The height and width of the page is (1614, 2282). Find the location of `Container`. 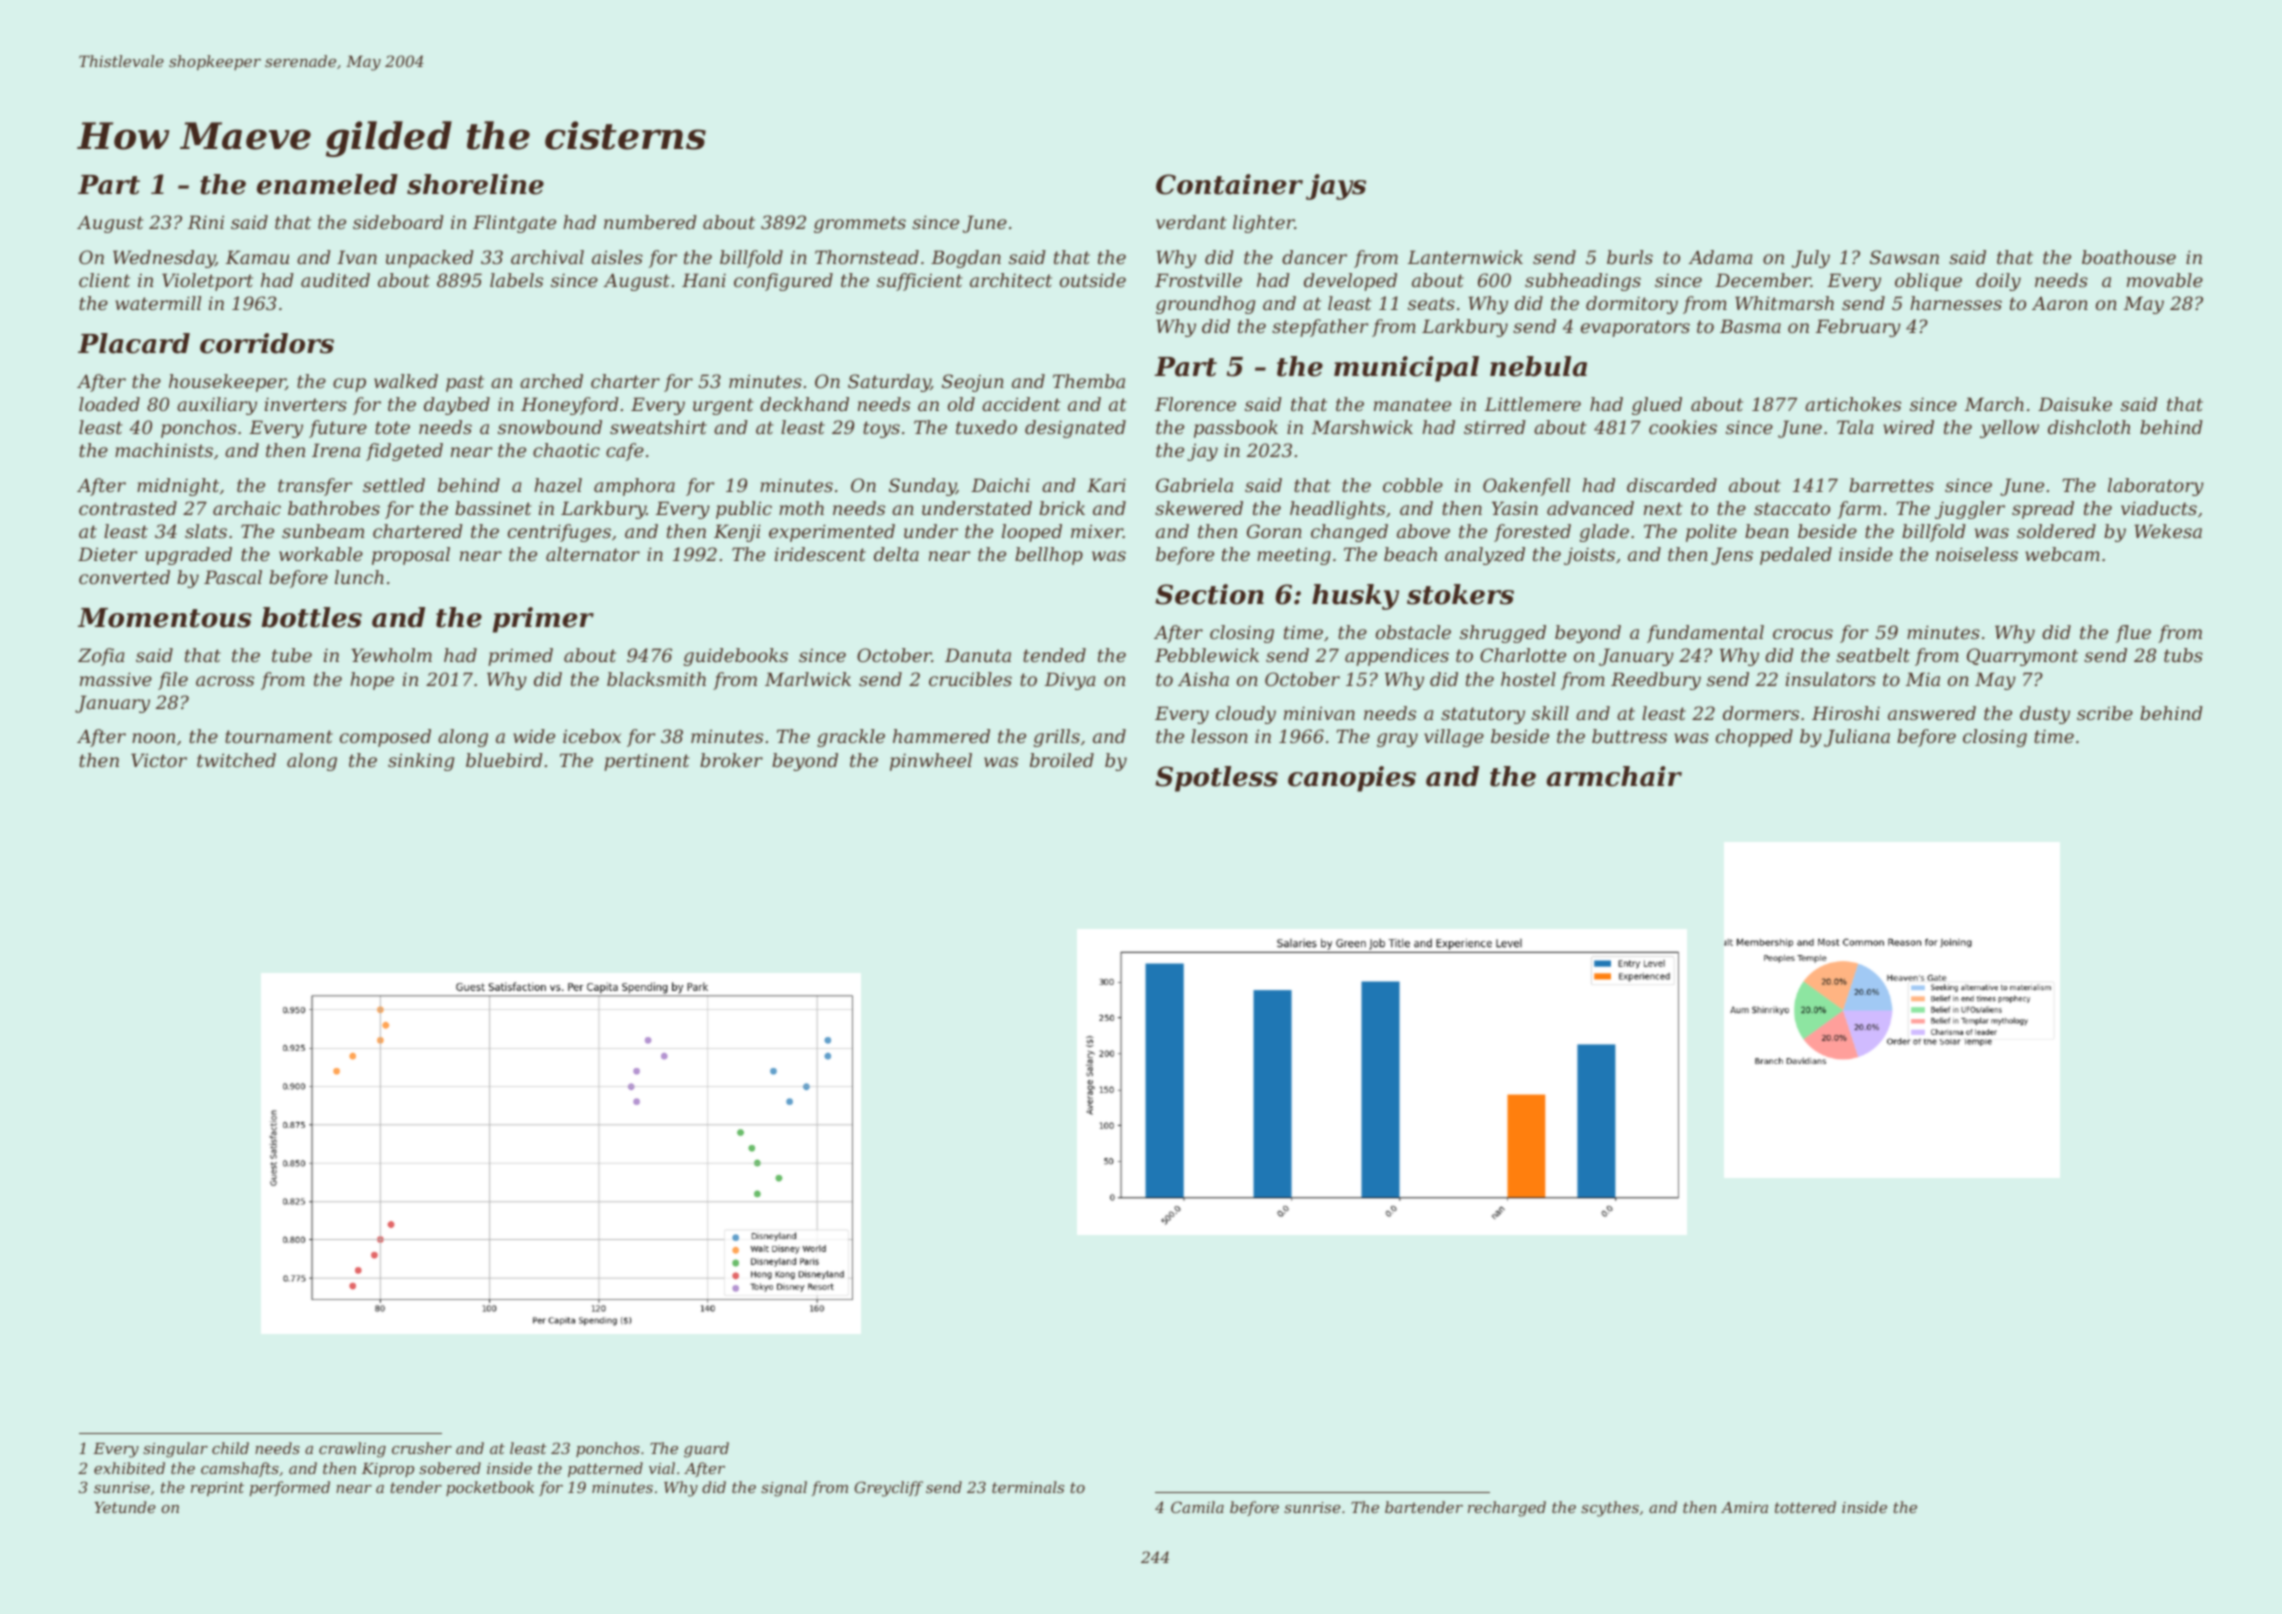

Container is located at coordinates (1229, 184).
